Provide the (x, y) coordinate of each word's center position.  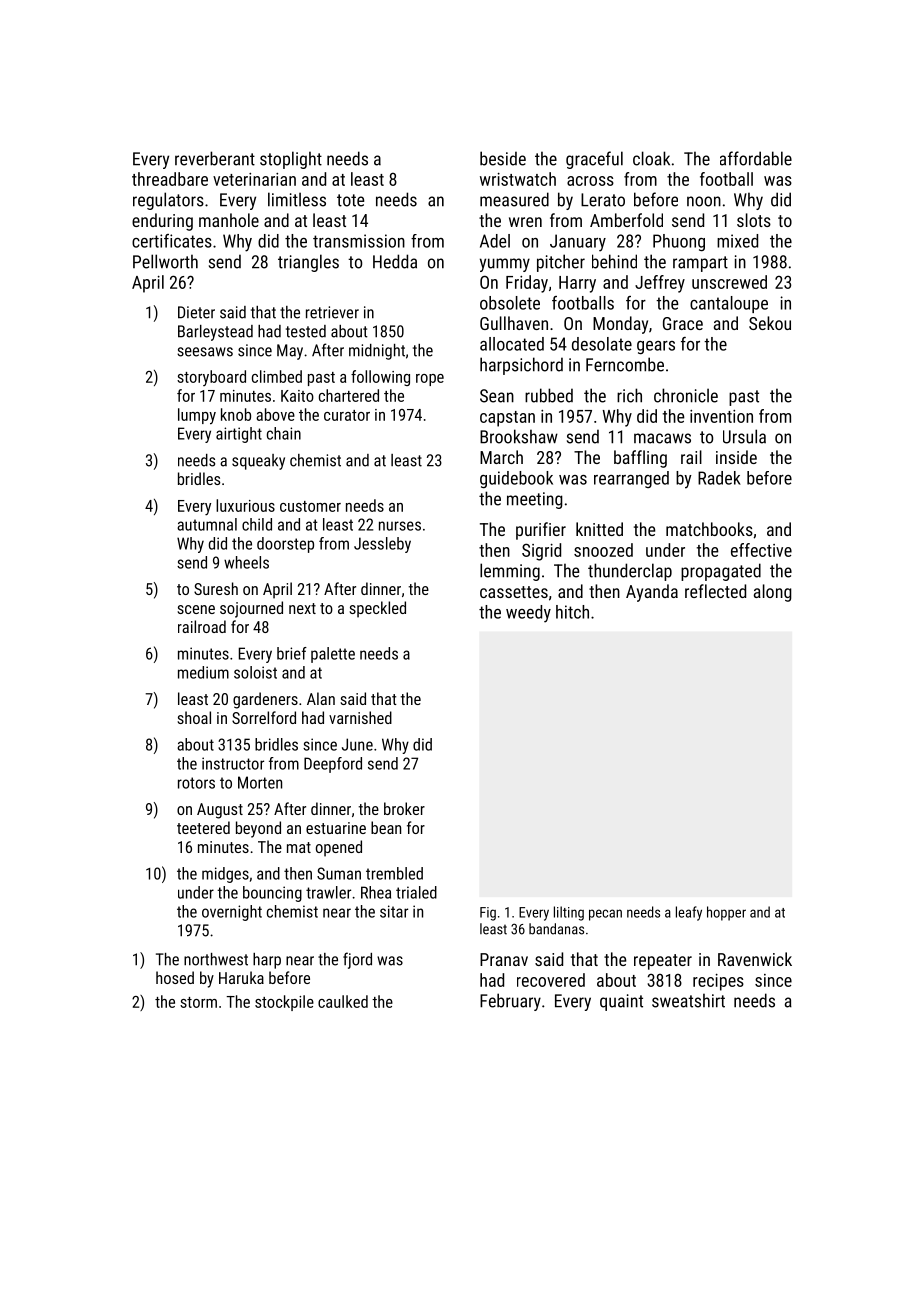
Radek (719, 478)
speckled (377, 609)
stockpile (284, 1003)
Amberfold (626, 220)
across (590, 181)
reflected (715, 591)
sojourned (251, 609)
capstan (507, 419)
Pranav (504, 959)
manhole (229, 220)
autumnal (207, 524)
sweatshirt (688, 1000)
